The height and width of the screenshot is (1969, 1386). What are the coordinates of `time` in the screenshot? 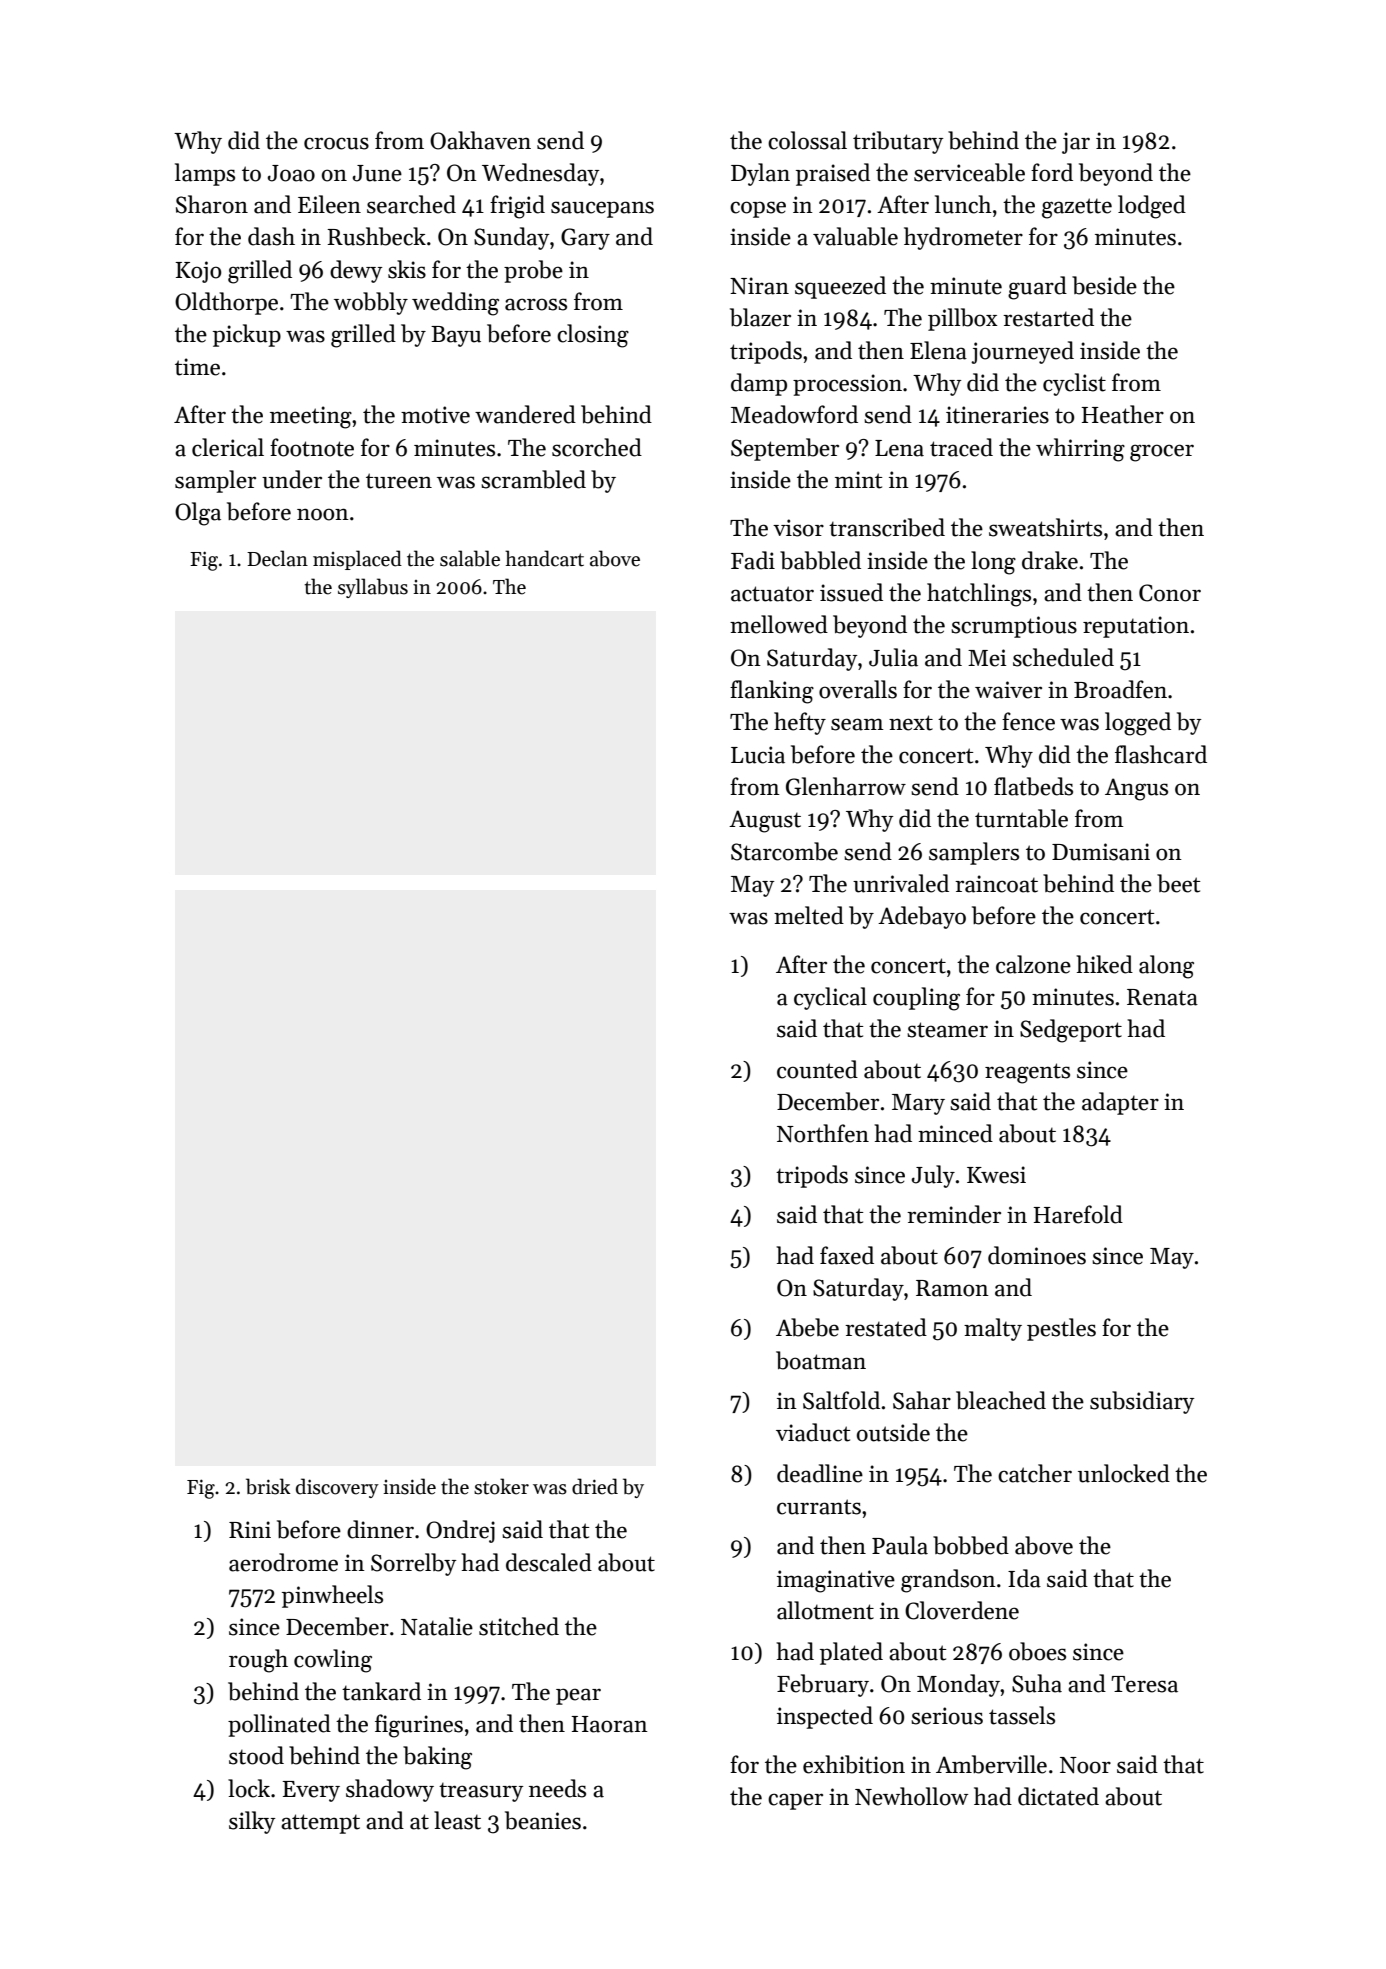 It's located at (197, 367).
